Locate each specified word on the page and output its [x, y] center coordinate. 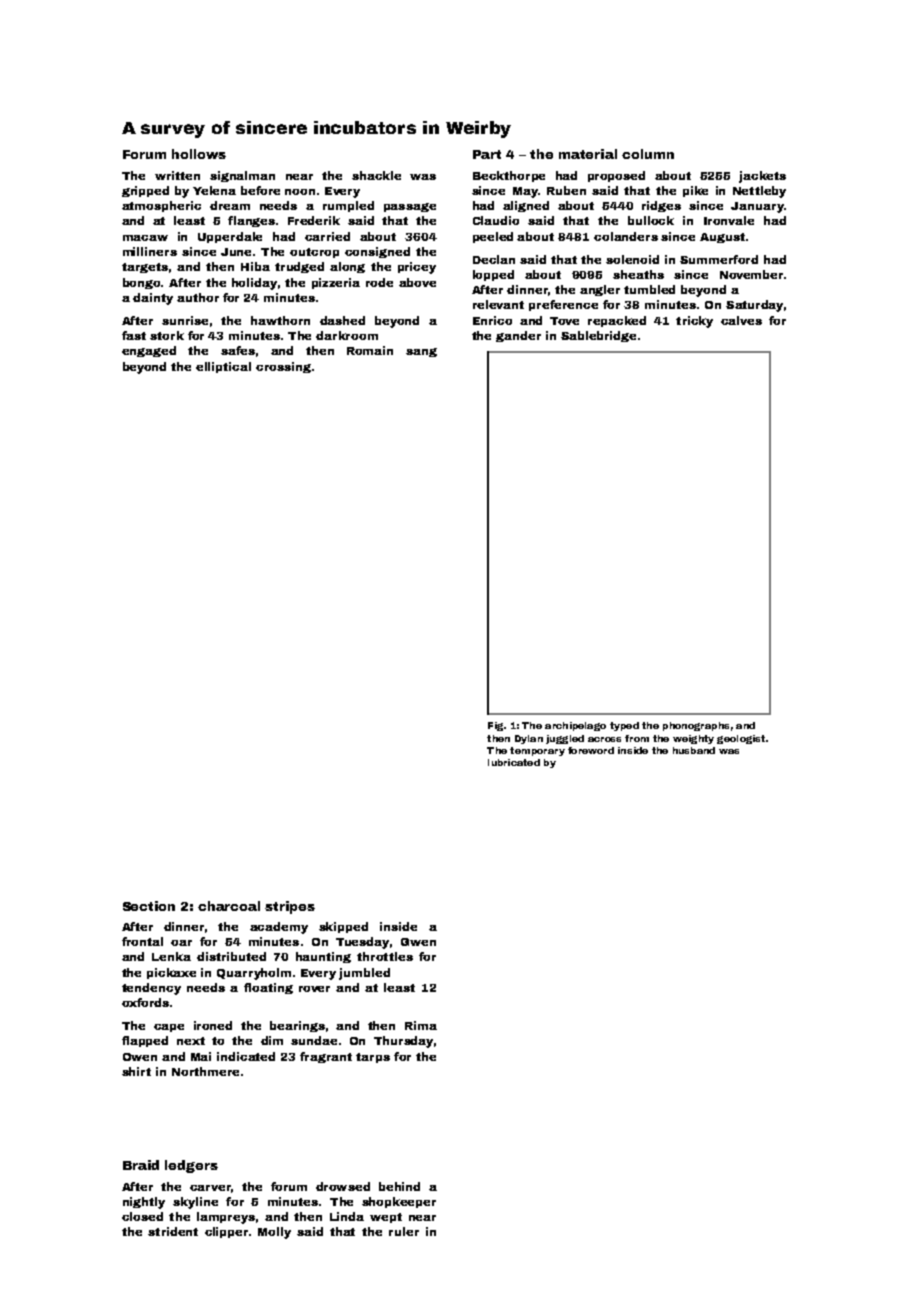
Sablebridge [598, 336]
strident [173, 1231]
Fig [495, 726]
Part [487, 154]
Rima [421, 1025]
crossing [283, 367]
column [648, 154]
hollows [199, 154]
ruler [404, 1231]
